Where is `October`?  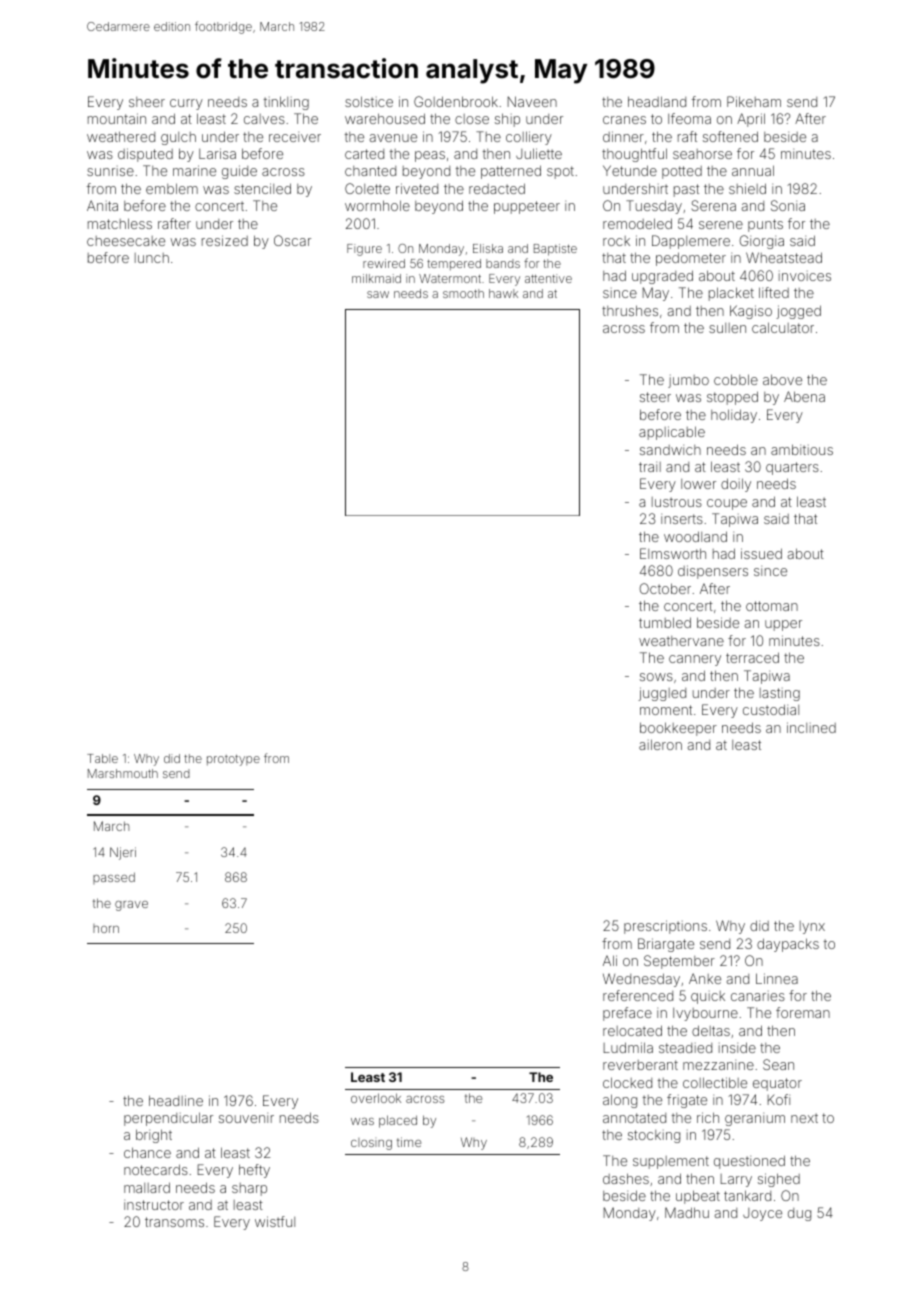
October is located at coordinates (665, 588).
